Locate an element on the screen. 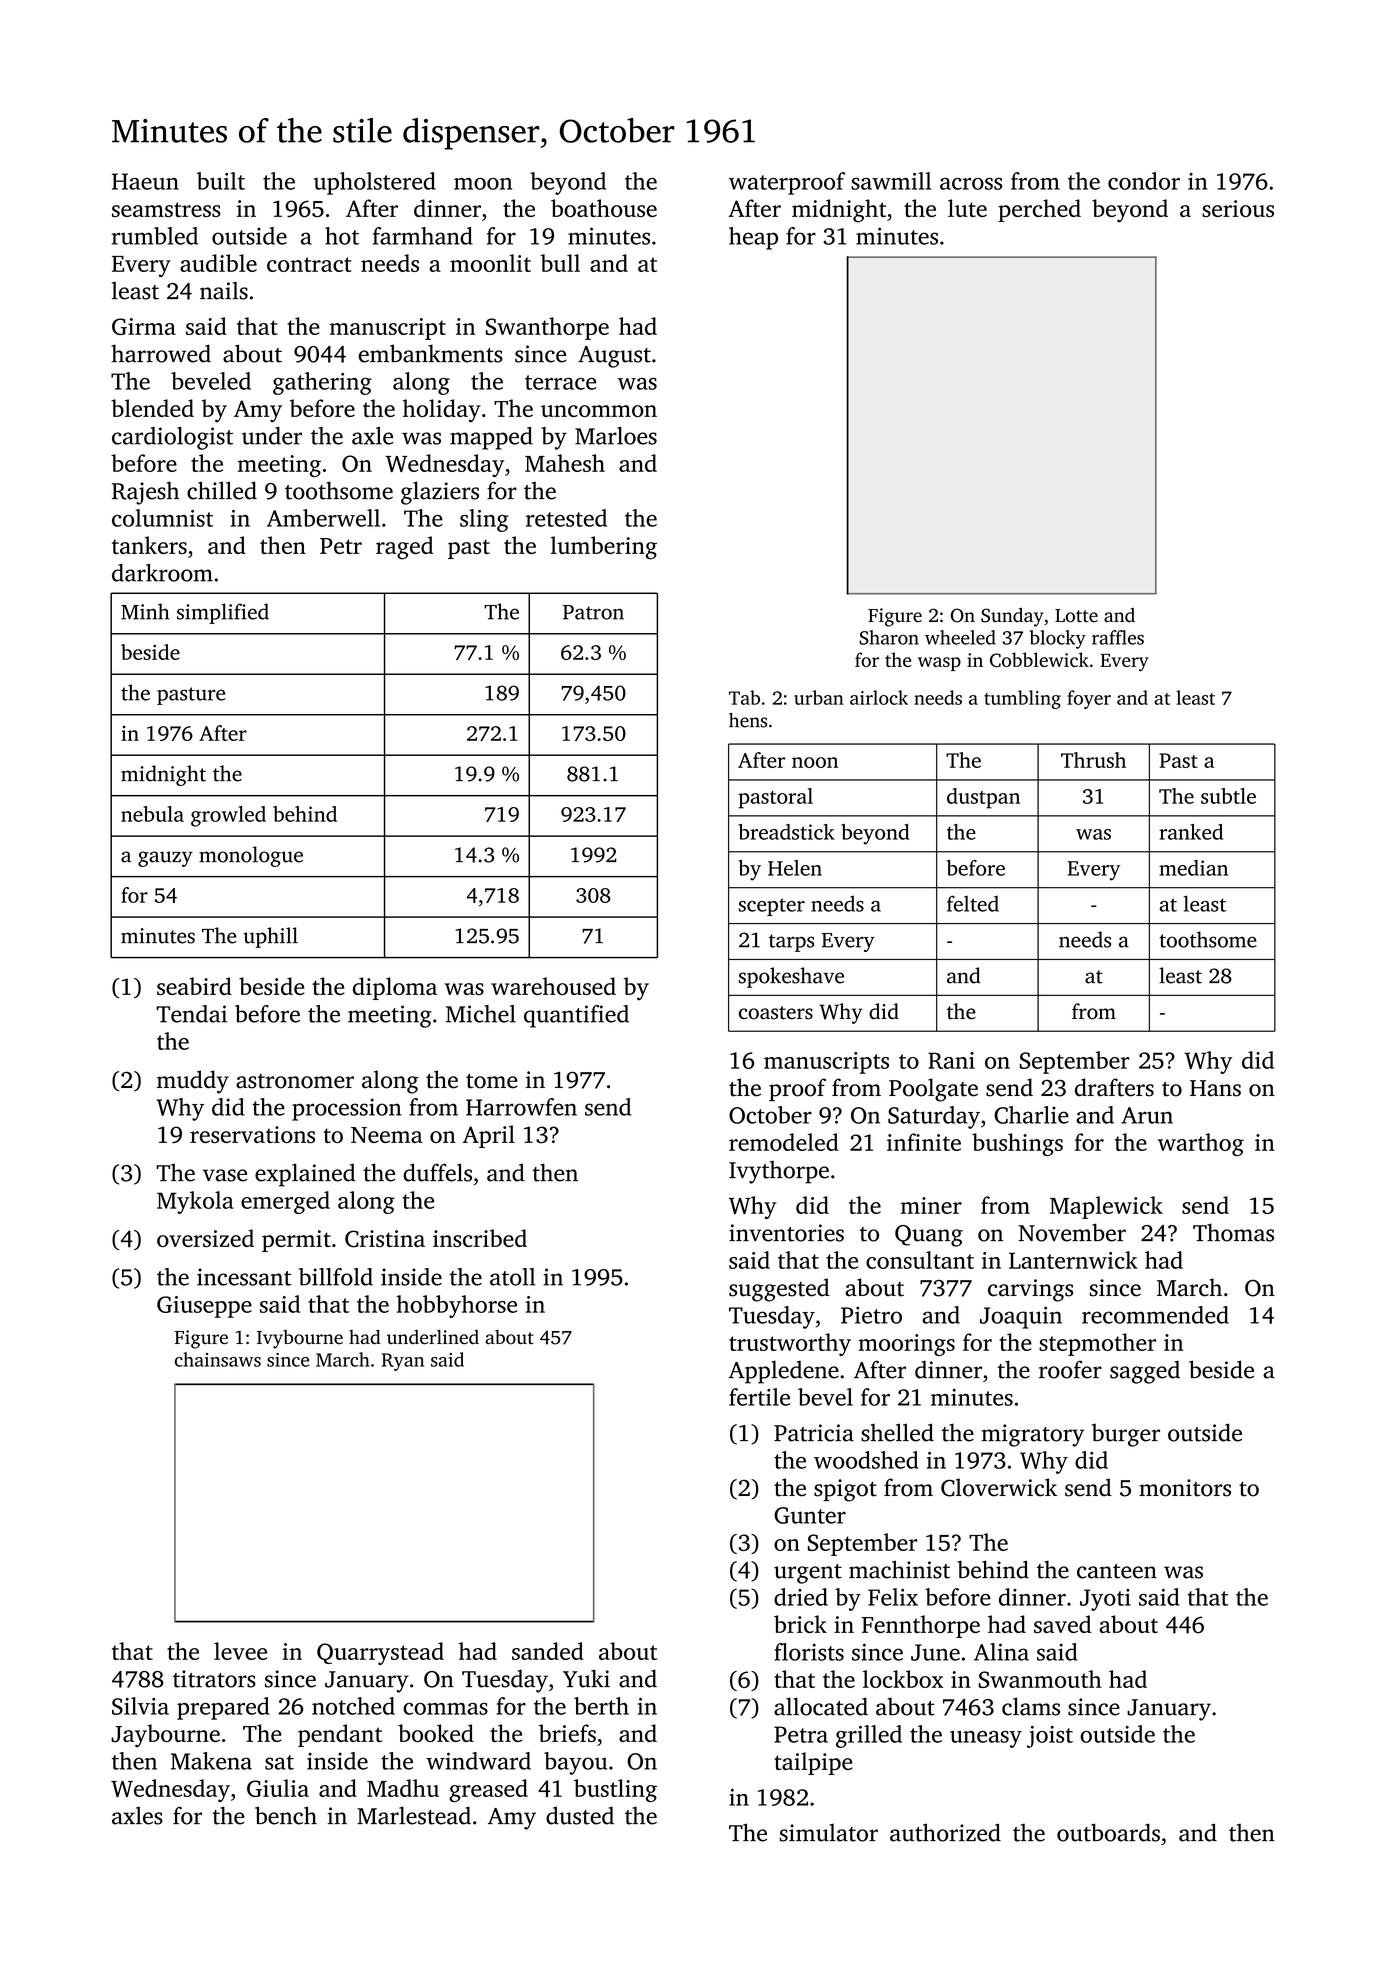 The height and width of the screenshot is (1969, 1386). built is located at coordinates (221, 181).
